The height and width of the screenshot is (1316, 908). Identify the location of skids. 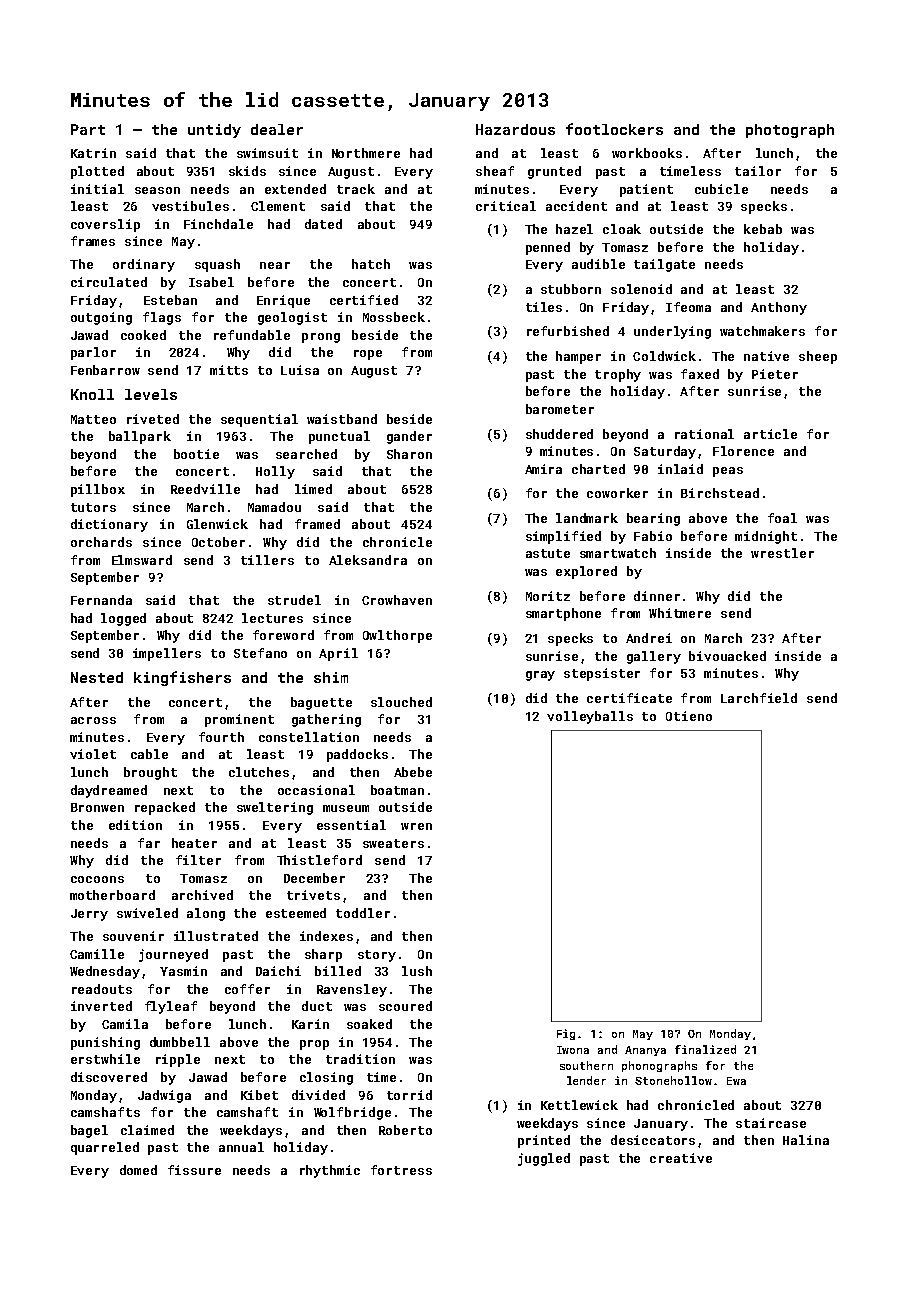
(247, 171).
